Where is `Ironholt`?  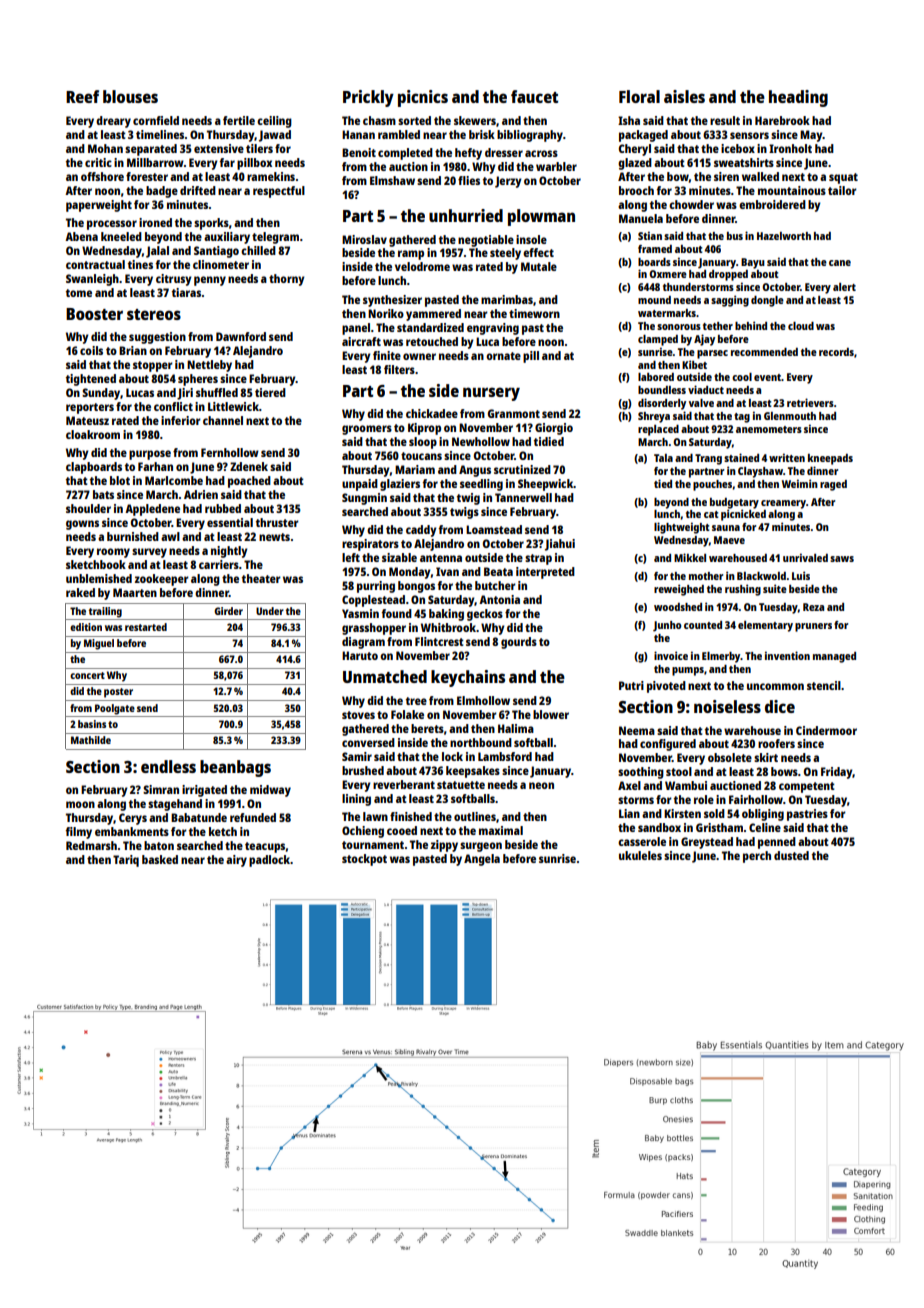
Ironholt is located at coordinates (790, 148).
